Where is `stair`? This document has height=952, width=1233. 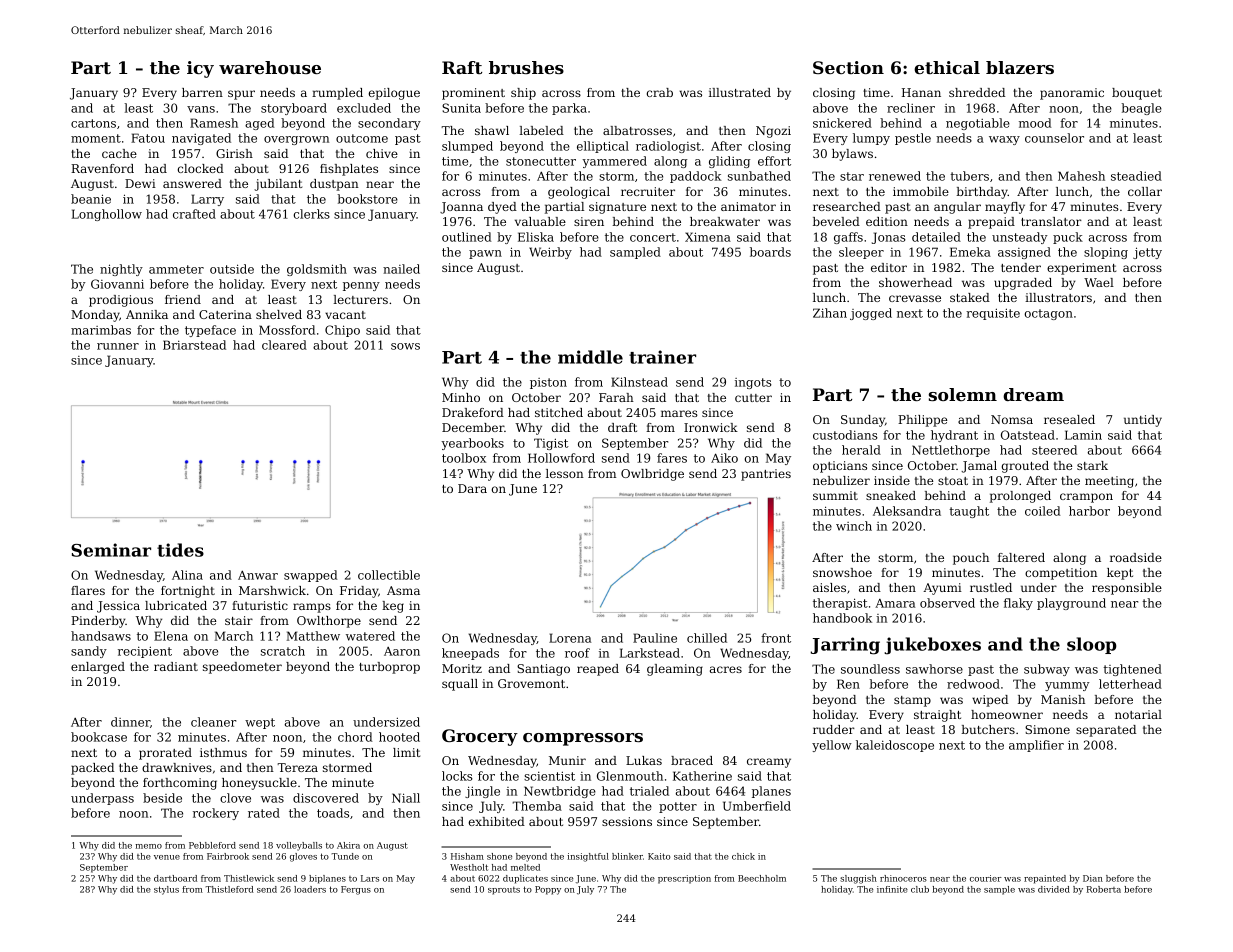
stair is located at coordinates (239, 620).
